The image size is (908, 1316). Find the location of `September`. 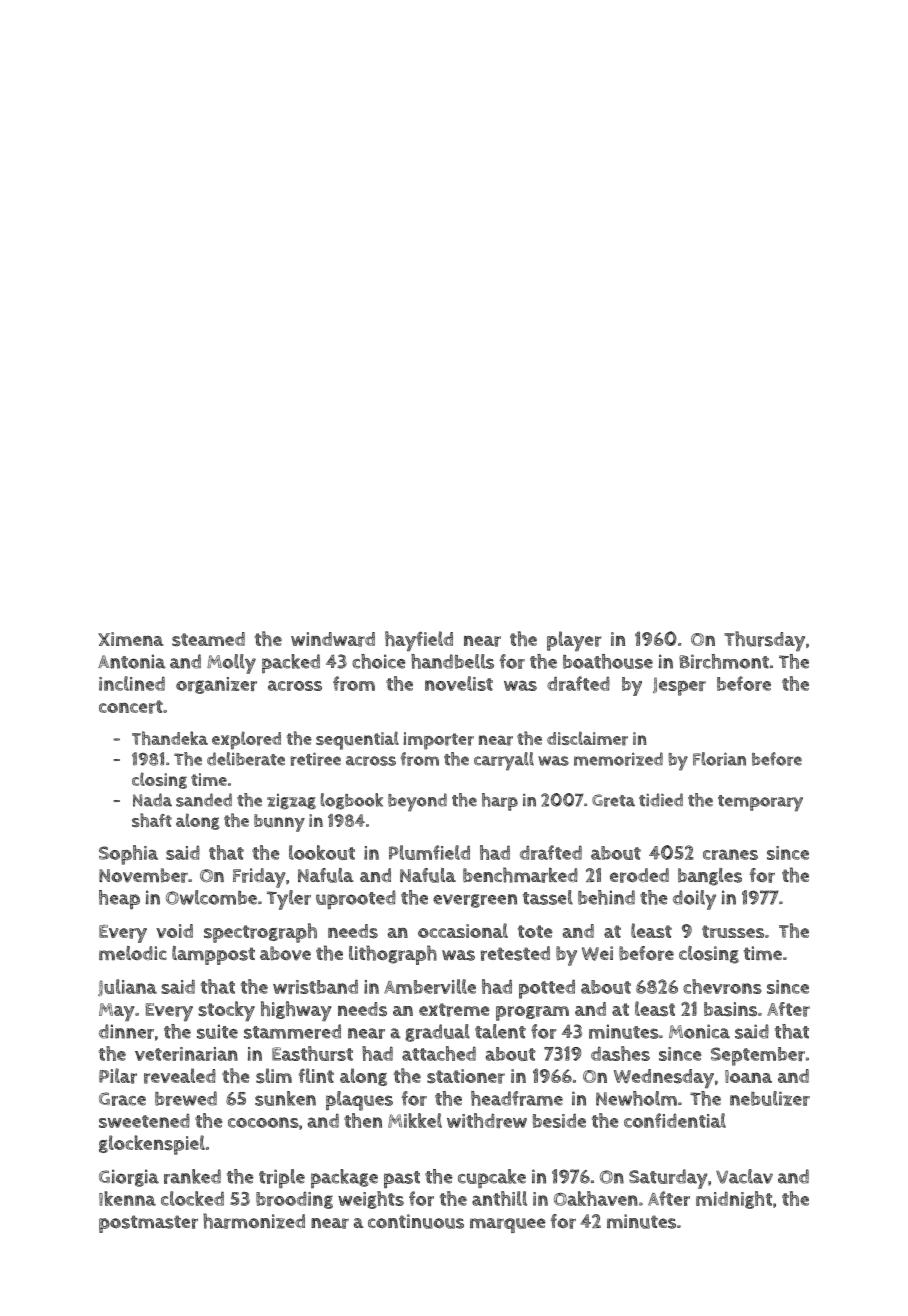

September is located at coordinates (758, 1056).
